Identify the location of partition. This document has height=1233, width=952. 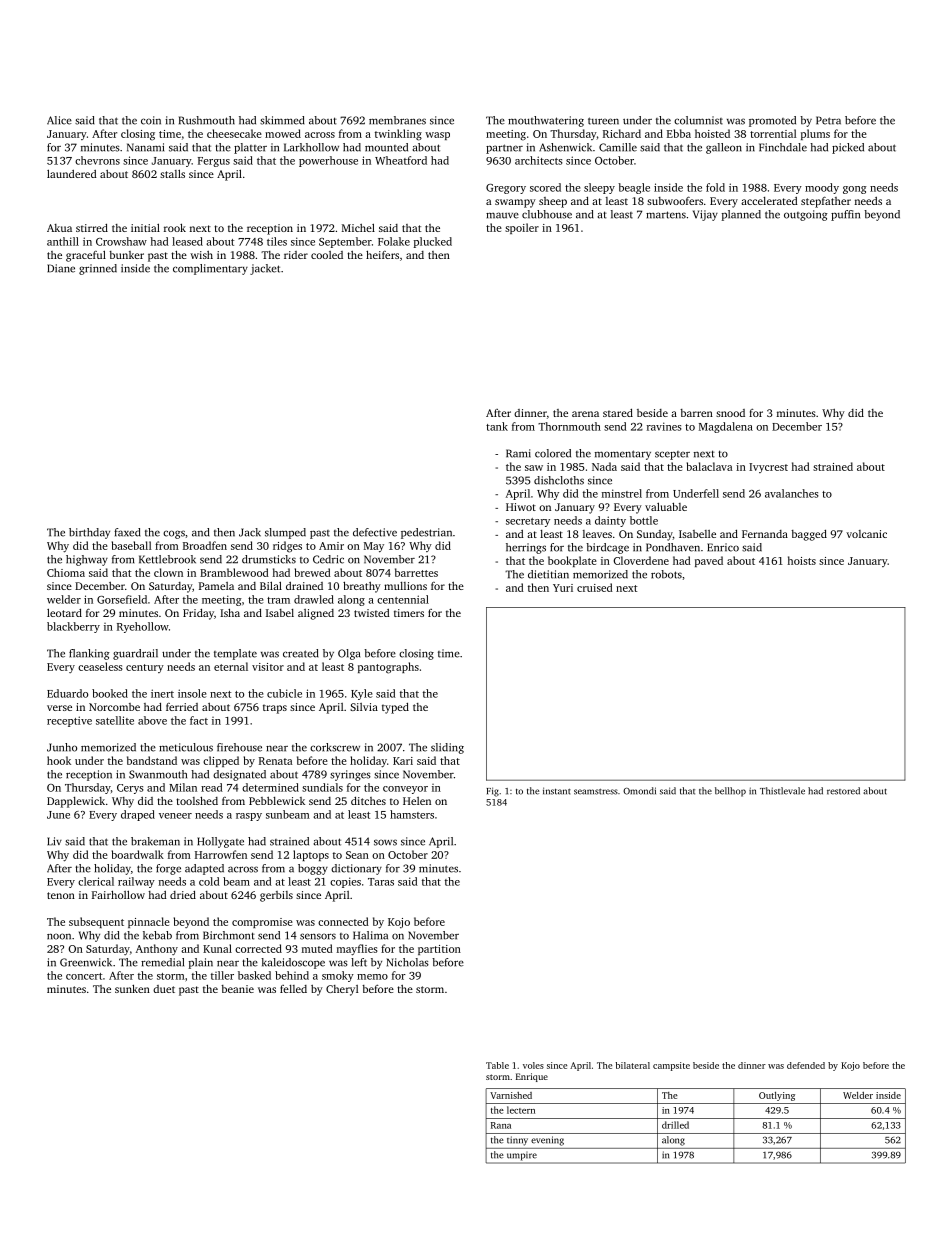
(439, 950).
